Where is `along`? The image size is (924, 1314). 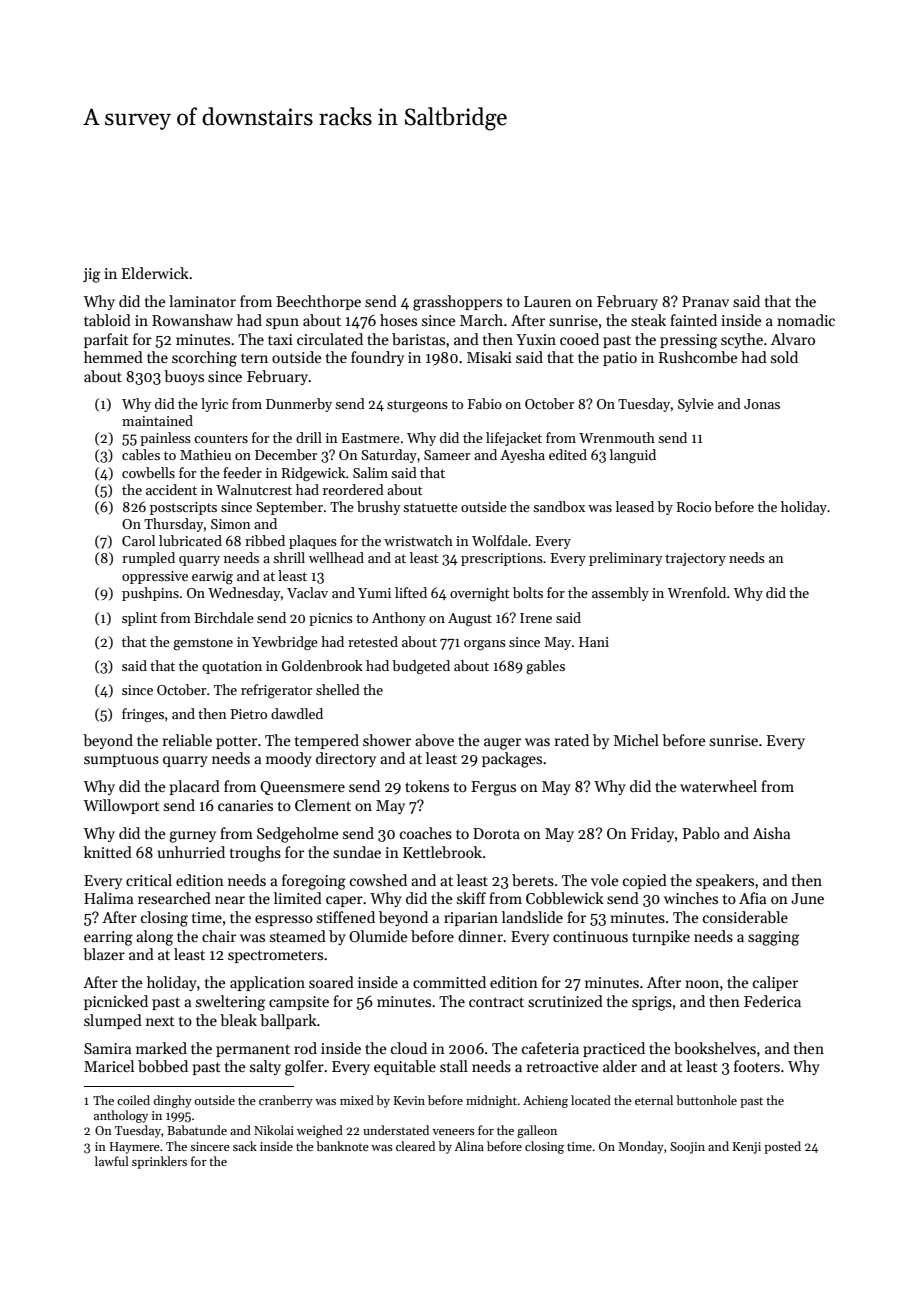
along is located at coordinates (154, 938).
